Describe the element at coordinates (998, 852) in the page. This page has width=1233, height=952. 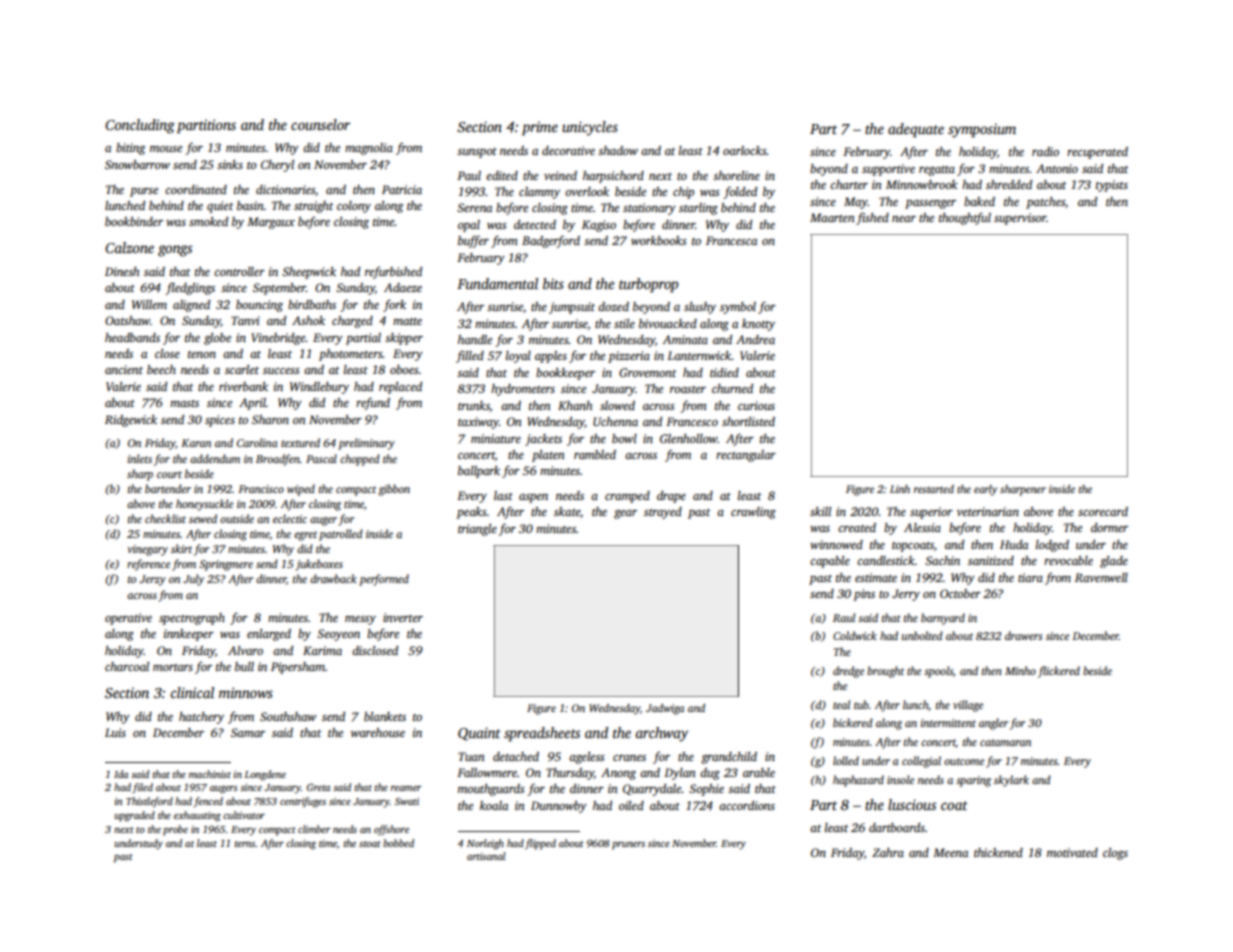
I see `thickened` at that location.
